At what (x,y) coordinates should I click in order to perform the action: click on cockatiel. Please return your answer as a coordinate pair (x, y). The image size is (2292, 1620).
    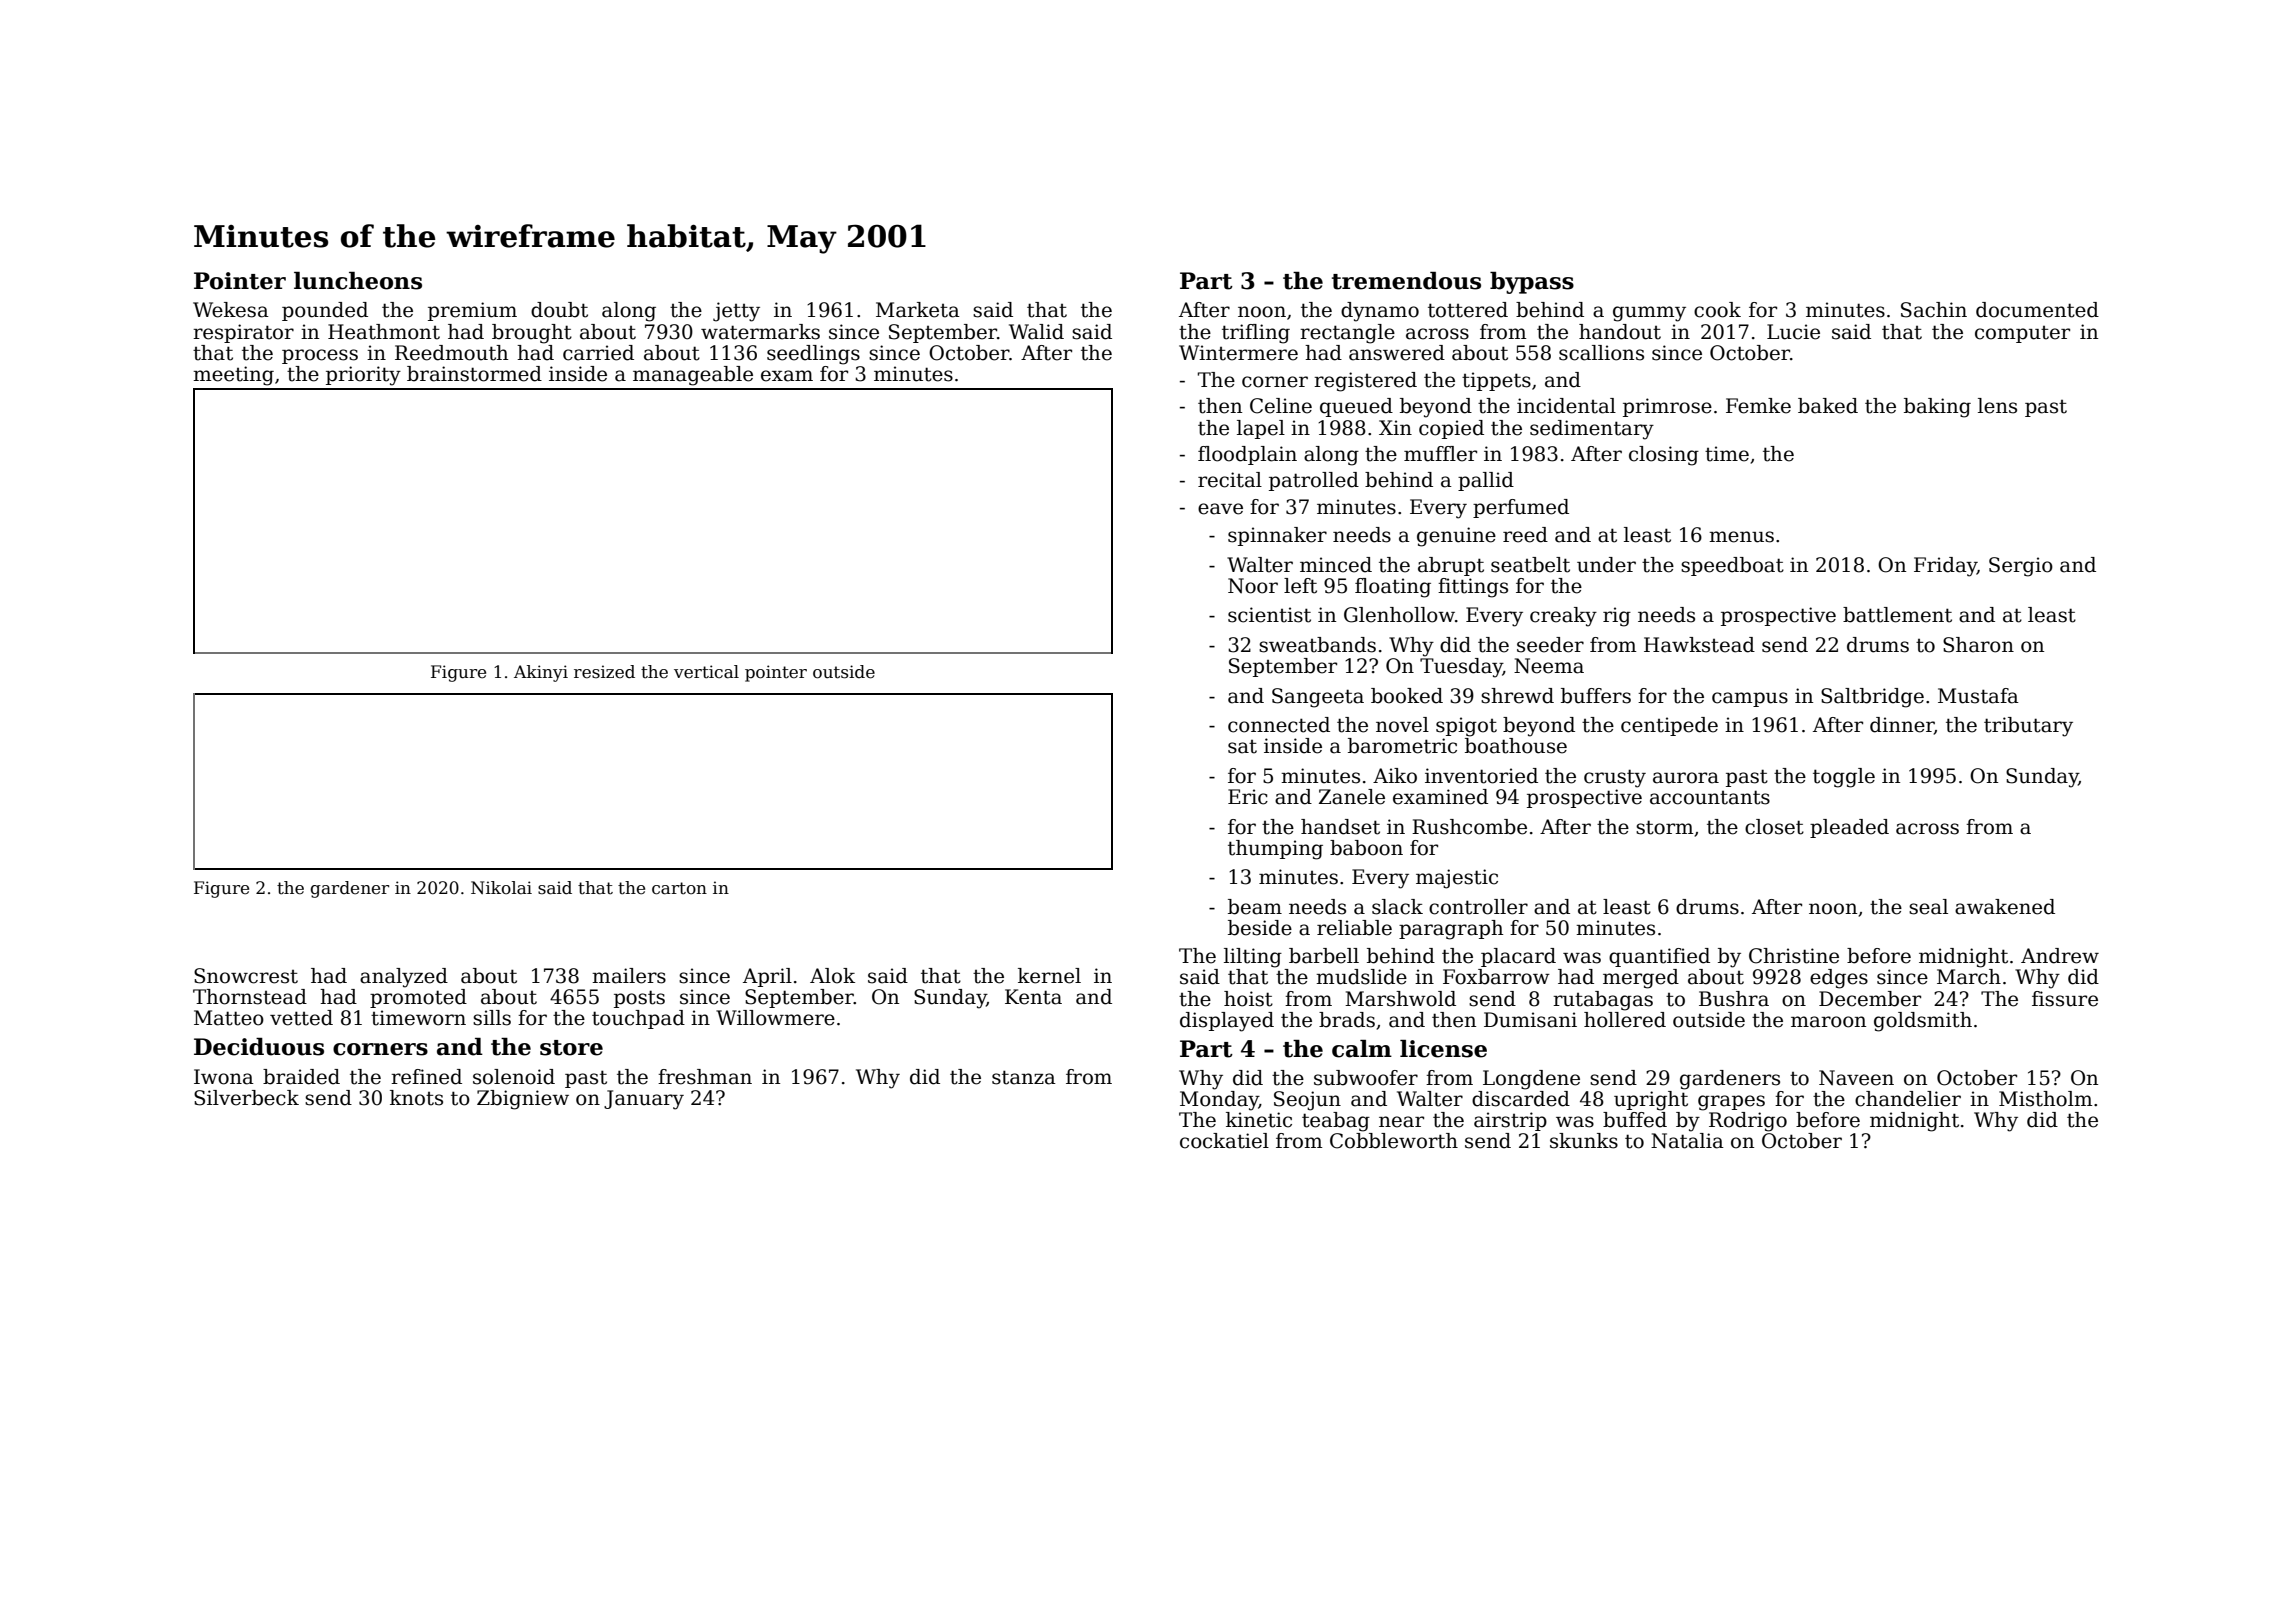
    Looking at the image, I should click on (1224, 1141).
